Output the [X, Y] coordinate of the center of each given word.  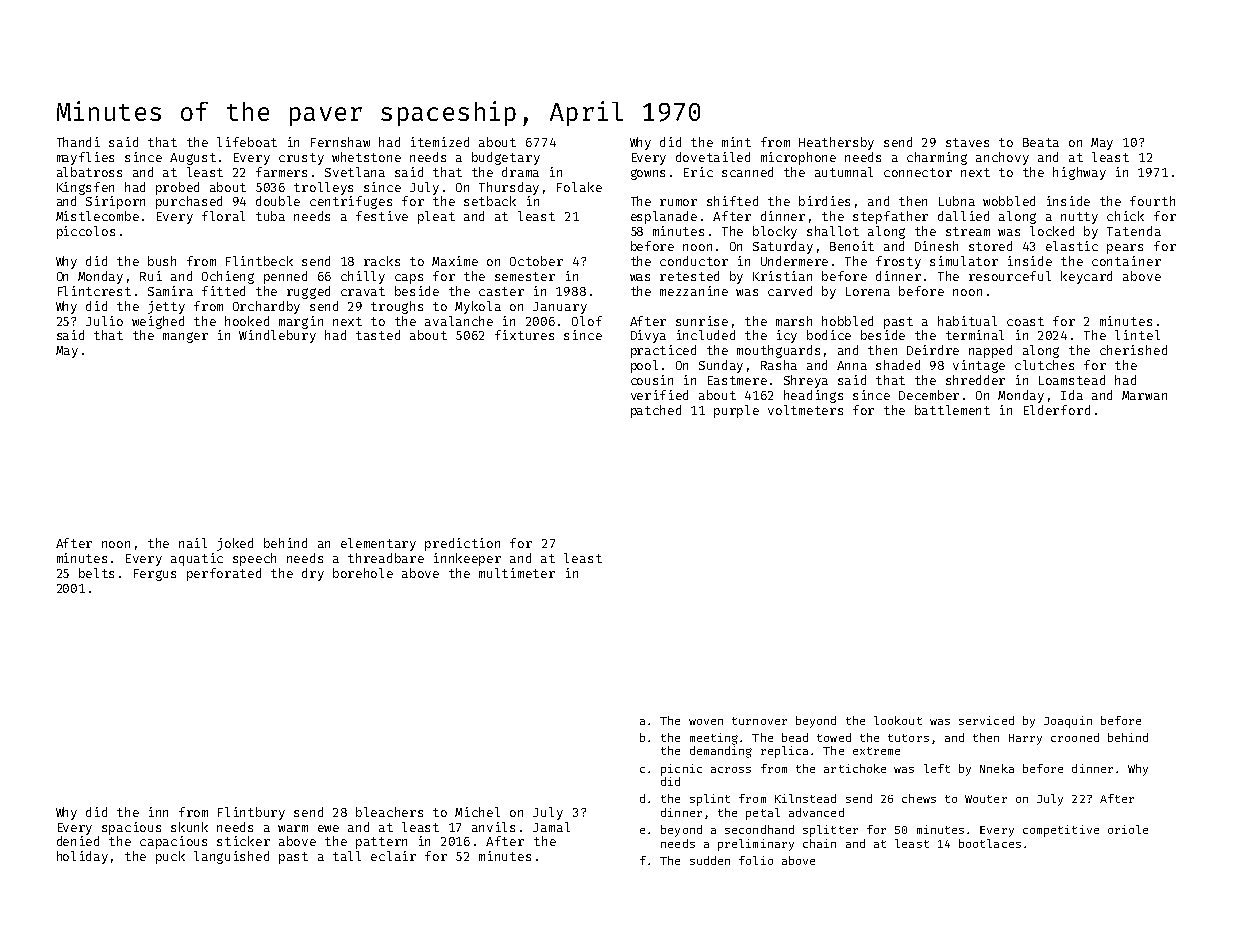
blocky [775, 232]
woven [706, 722]
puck [170, 857]
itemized [440, 142]
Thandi [78, 142]
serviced [986, 720]
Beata [1041, 142]
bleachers [389, 812]
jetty [166, 307]
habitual [967, 321]
